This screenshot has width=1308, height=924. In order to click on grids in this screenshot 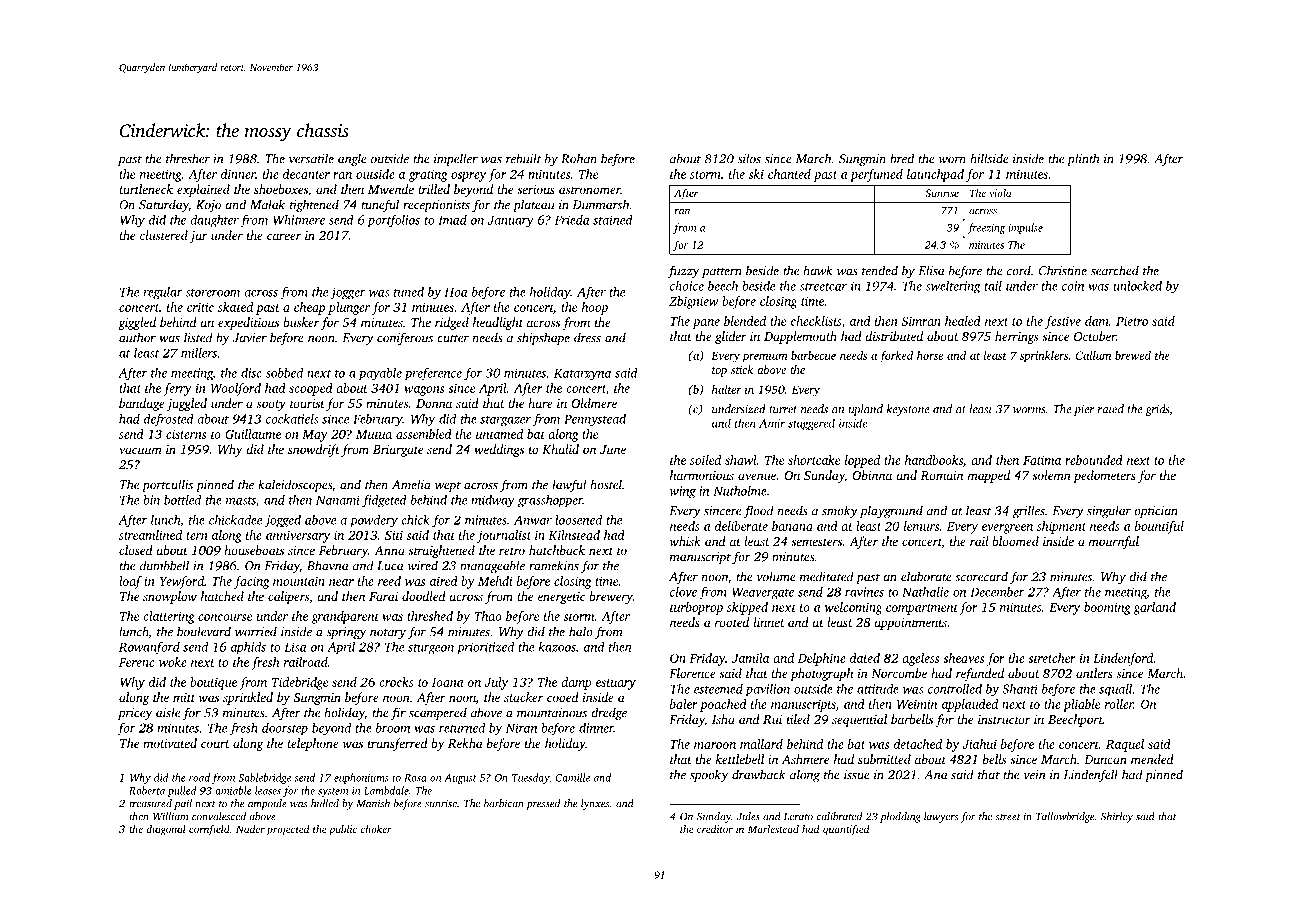, I will do `click(1157, 410)`.
